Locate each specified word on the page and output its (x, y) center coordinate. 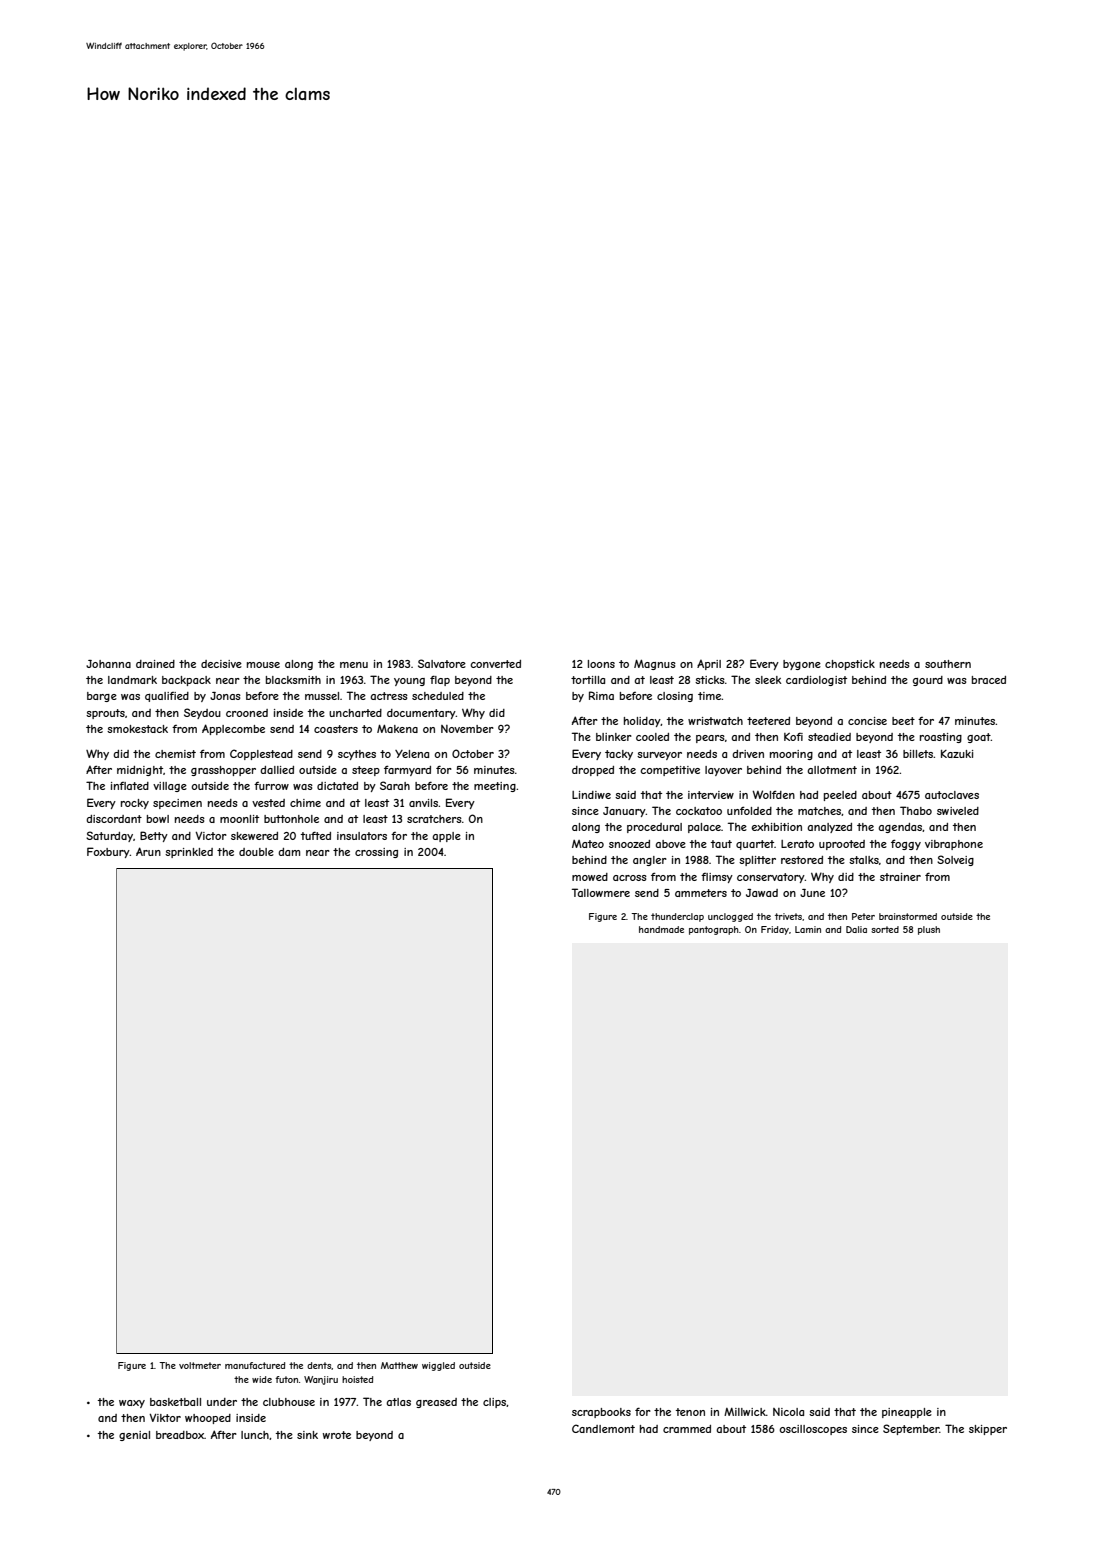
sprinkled (189, 853)
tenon (690, 1412)
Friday (775, 930)
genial (134, 1436)
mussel (322, 696)
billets (918, 754)
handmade (661, 929)
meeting (495, 787)
